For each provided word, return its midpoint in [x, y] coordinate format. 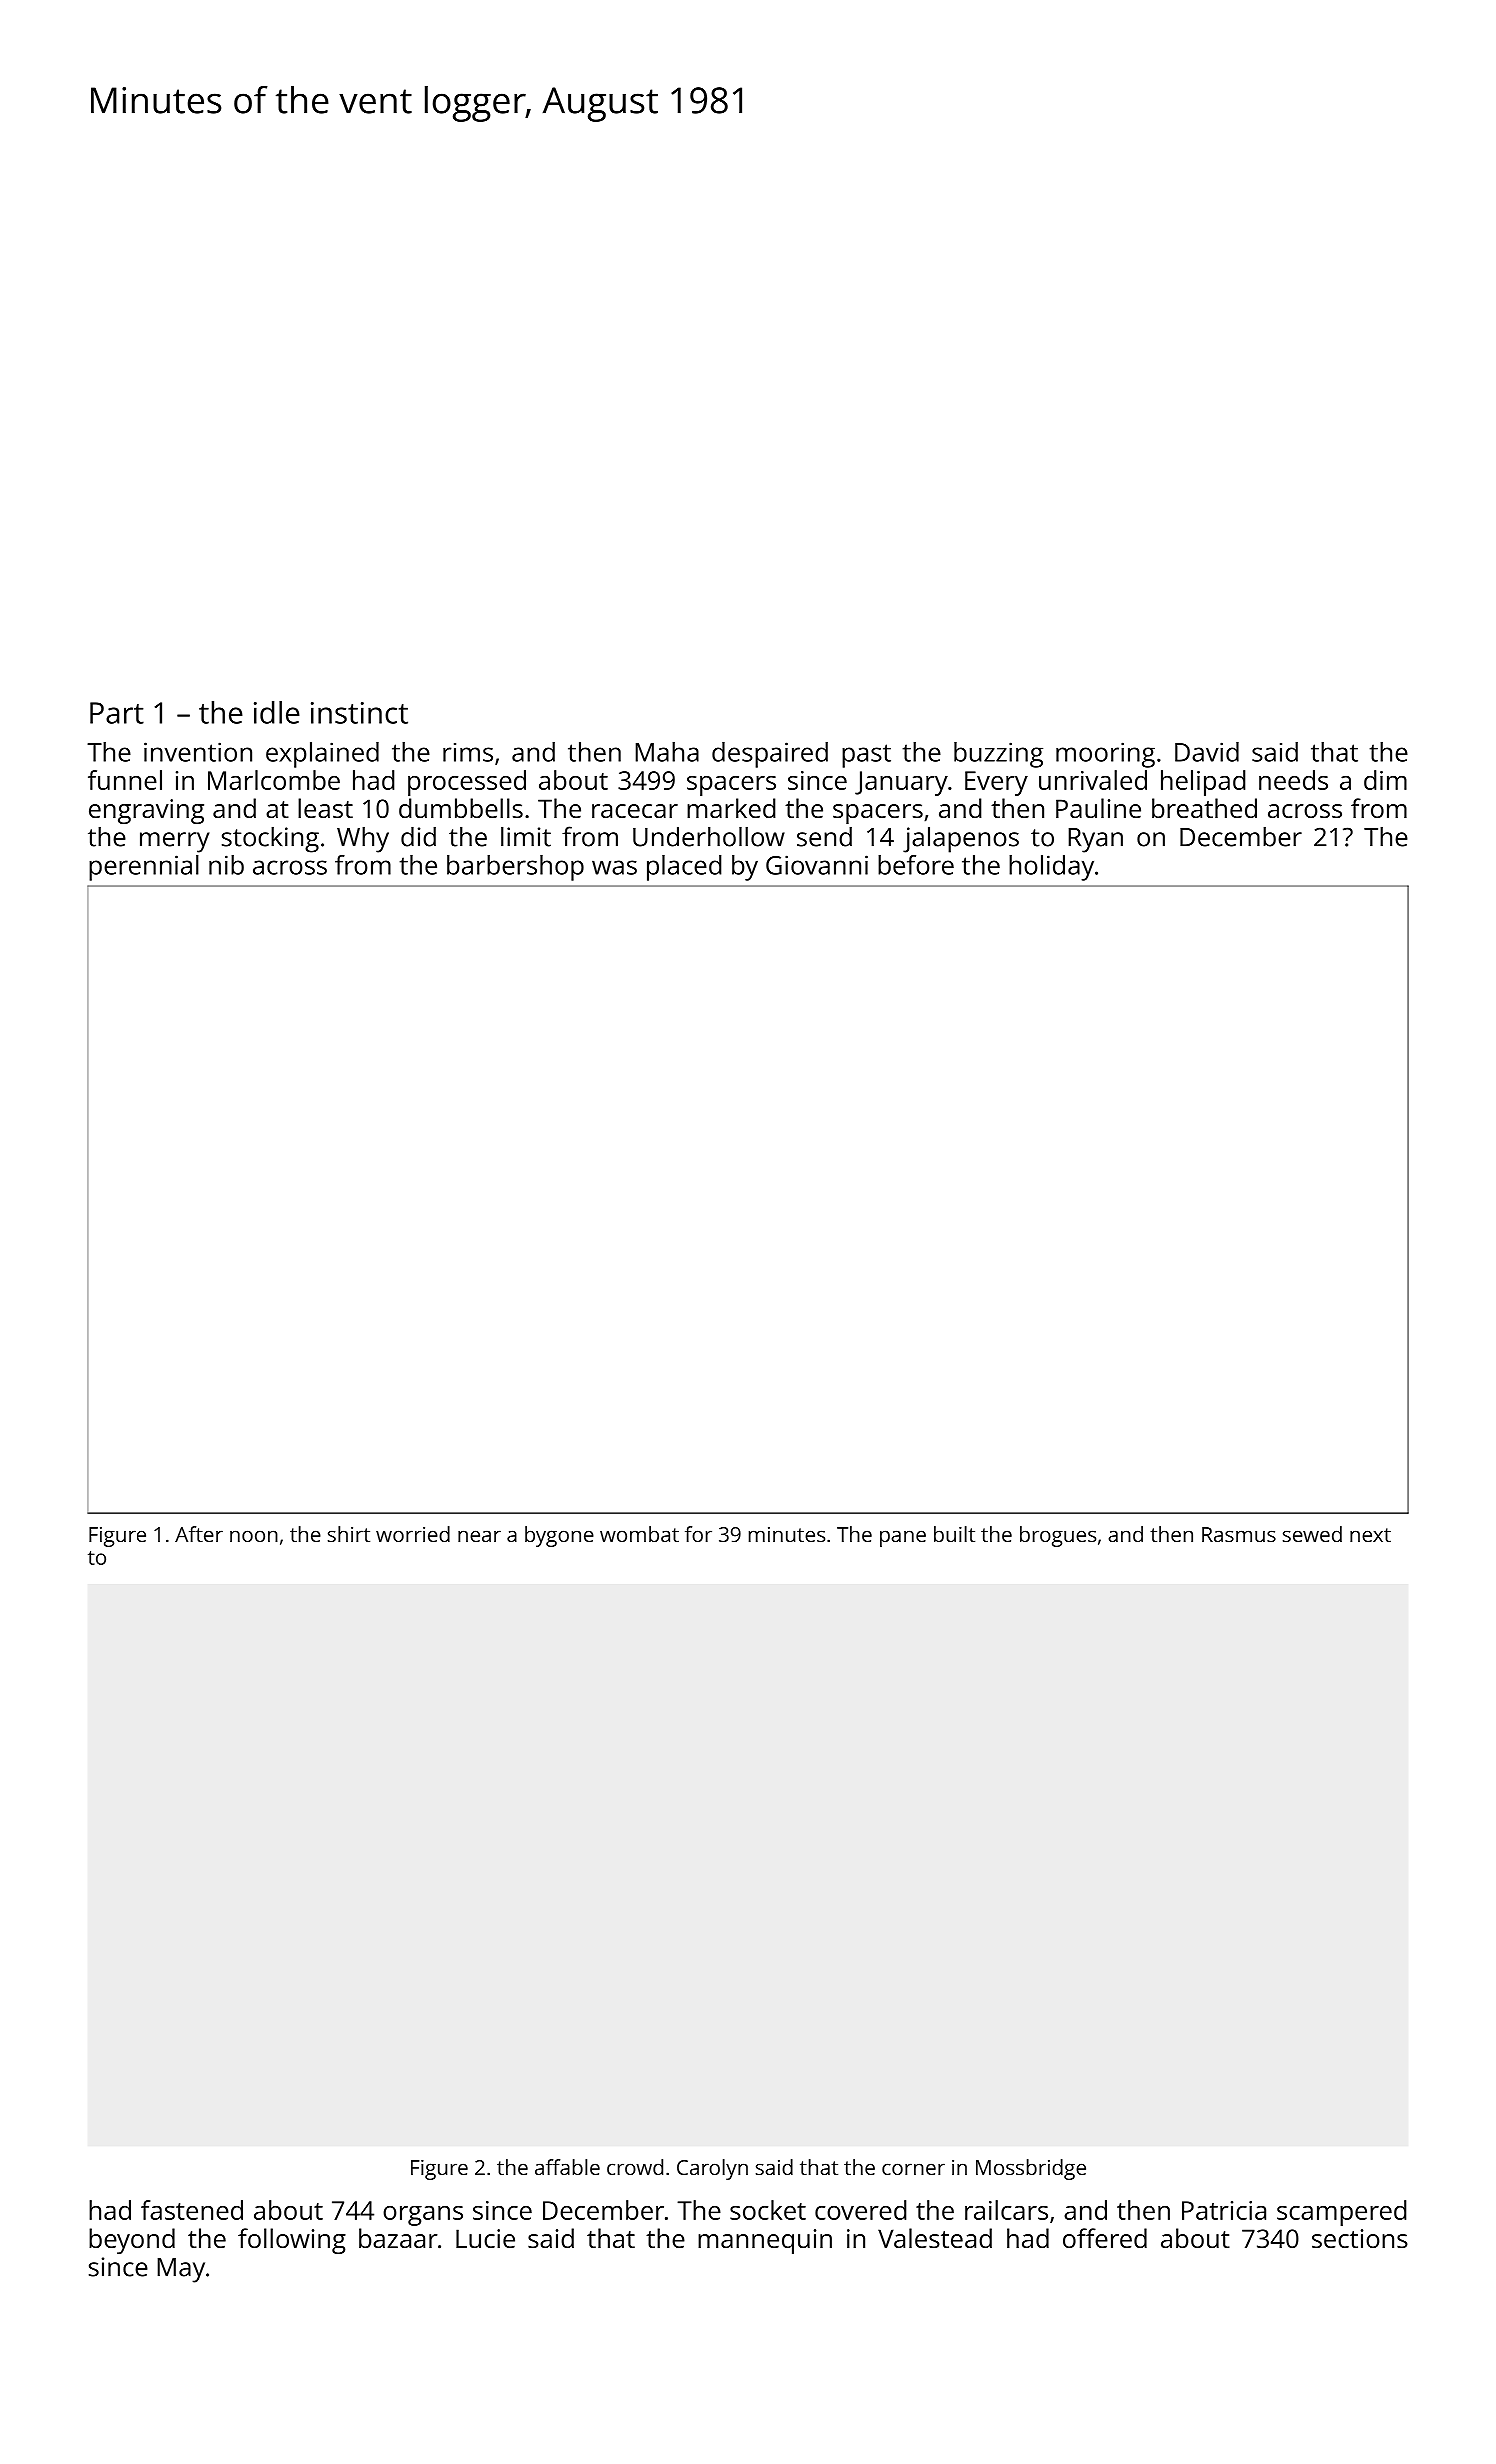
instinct [359, 713]
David [1207, 752]
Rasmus [1239, 1534]
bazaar [398, 2238]
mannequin [765, 2241]
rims [468, 752]
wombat [639, 1534]
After [199, 1534]
